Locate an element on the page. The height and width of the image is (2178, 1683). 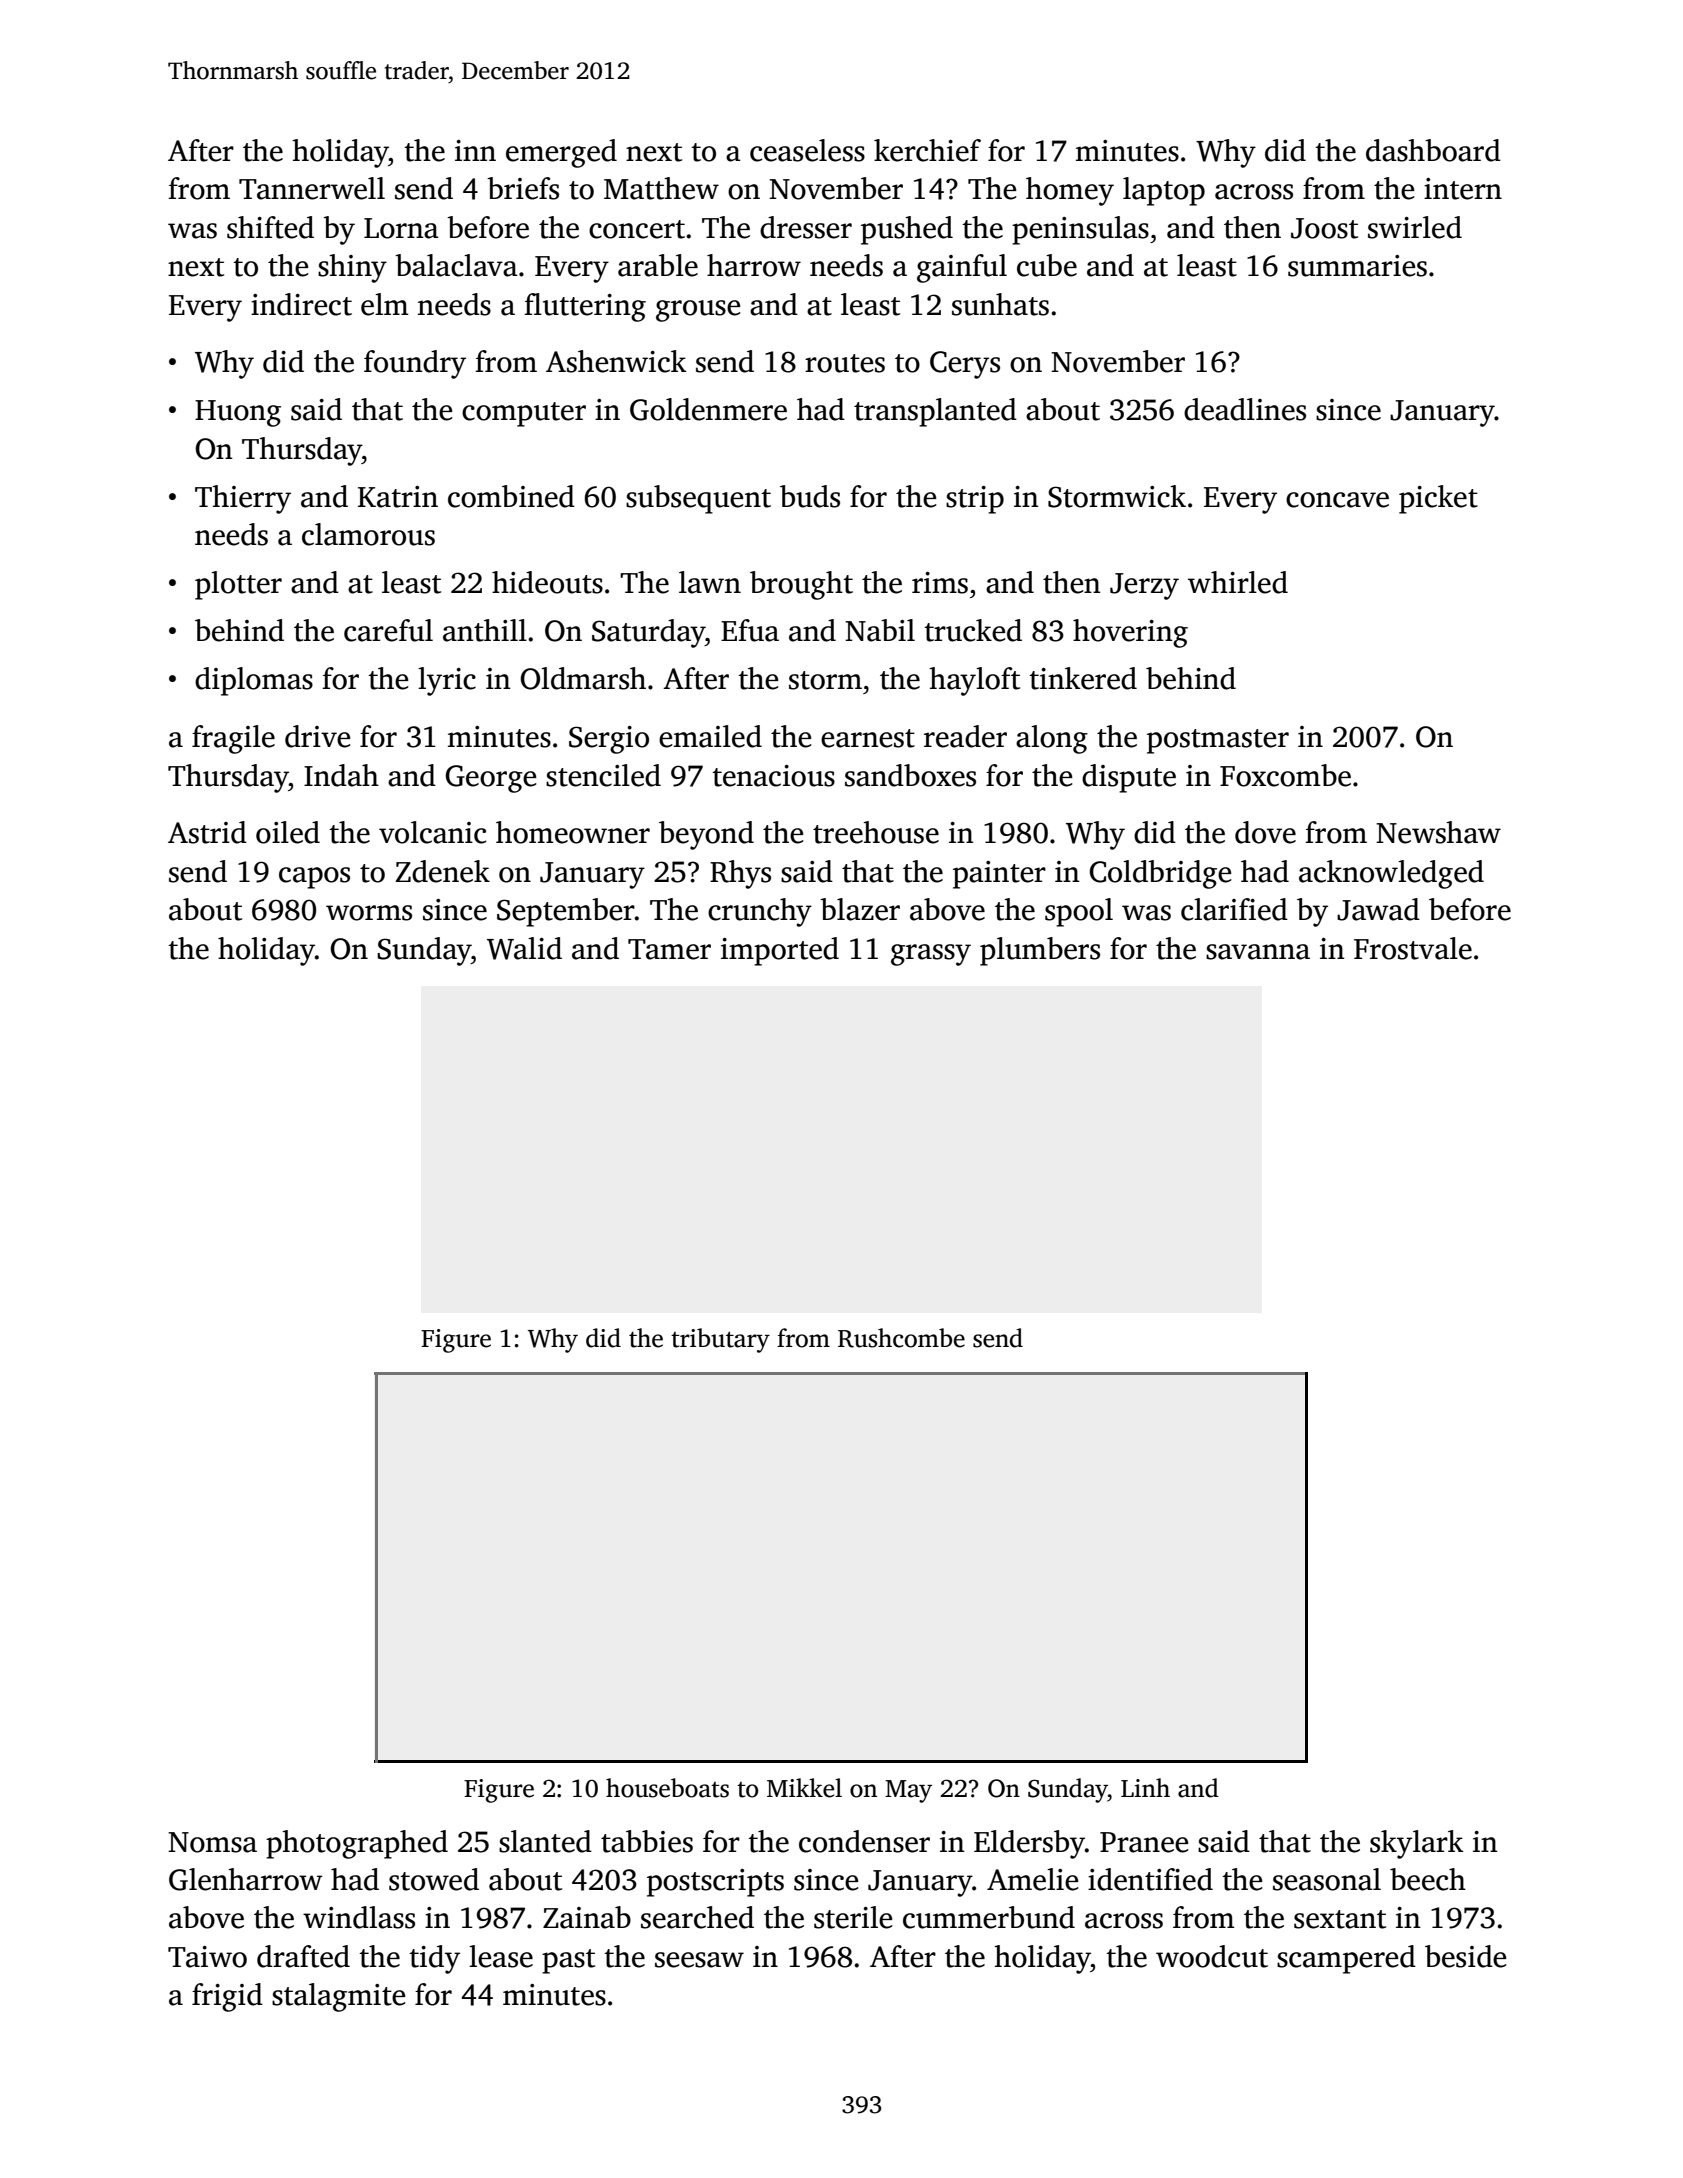
Nomsa is located at coordinates (212, 1842).
